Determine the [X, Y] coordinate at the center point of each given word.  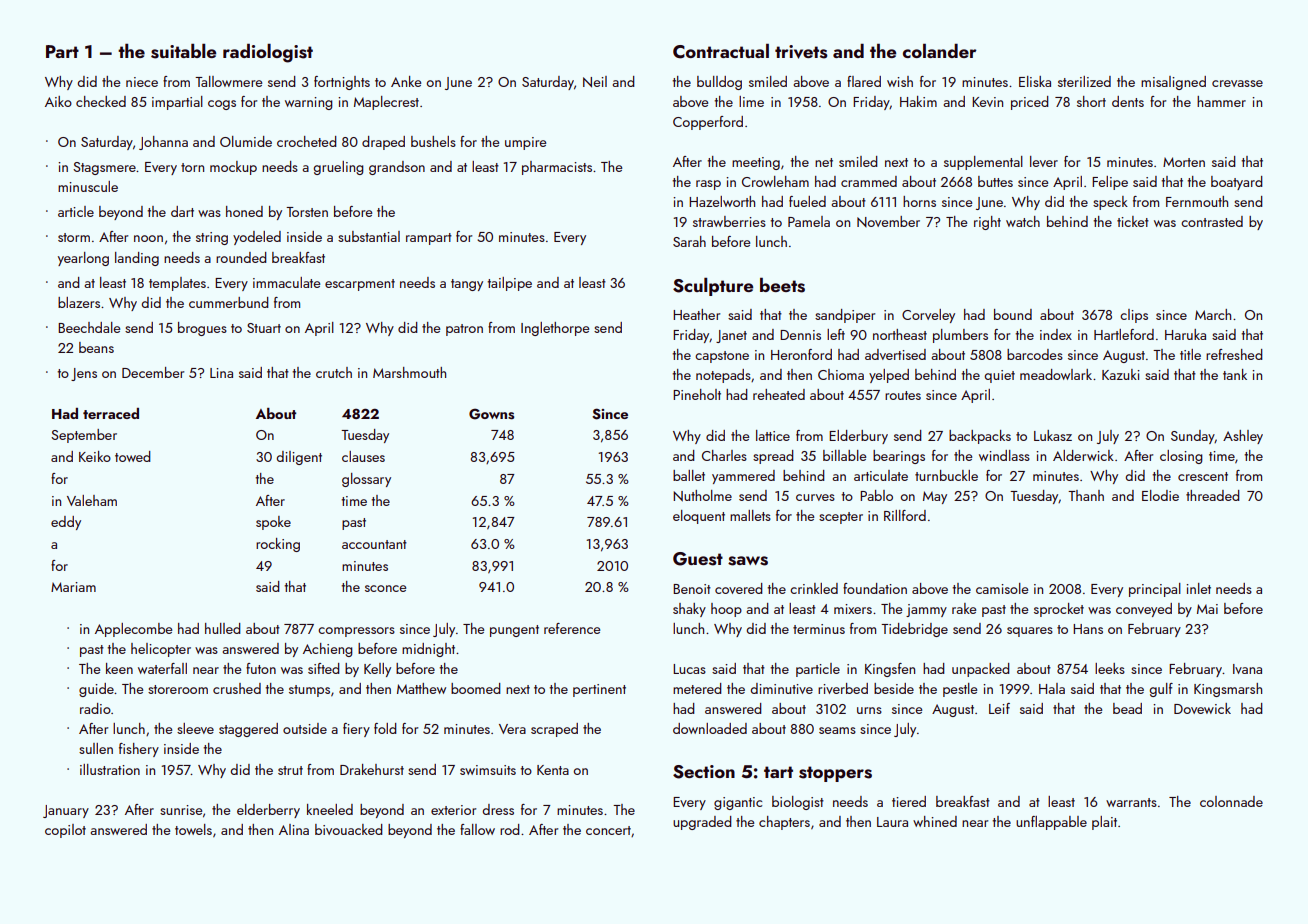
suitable [183, 51]
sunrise [181, 810]
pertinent [599, 690]
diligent [299, 458]
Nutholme [702, 496]
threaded [1212, 495]
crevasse [1237, 83]
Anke [406, 81]
